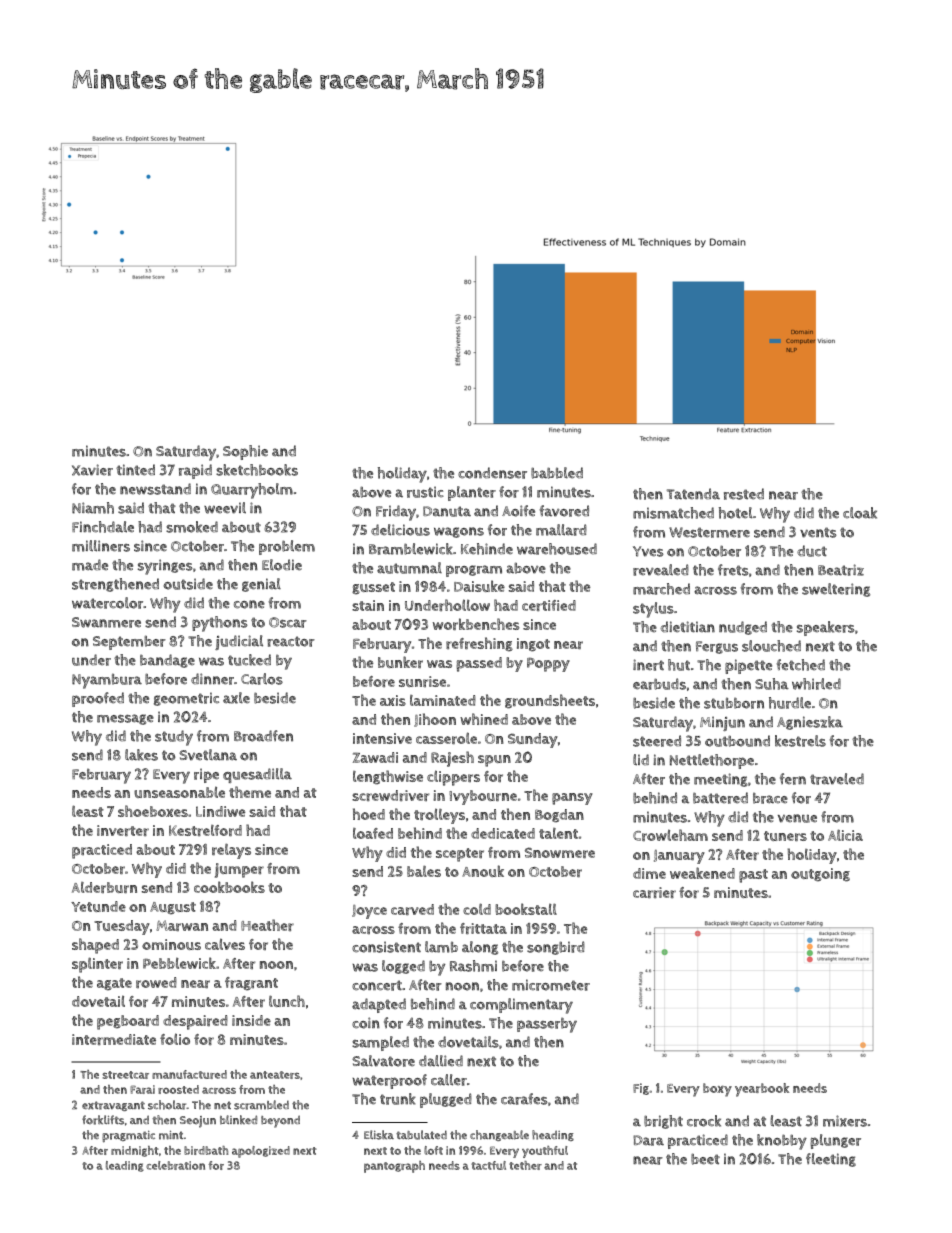  Describe the element at coordinates (175, 1165) in the screenshot. I see `celebration` at that location.
